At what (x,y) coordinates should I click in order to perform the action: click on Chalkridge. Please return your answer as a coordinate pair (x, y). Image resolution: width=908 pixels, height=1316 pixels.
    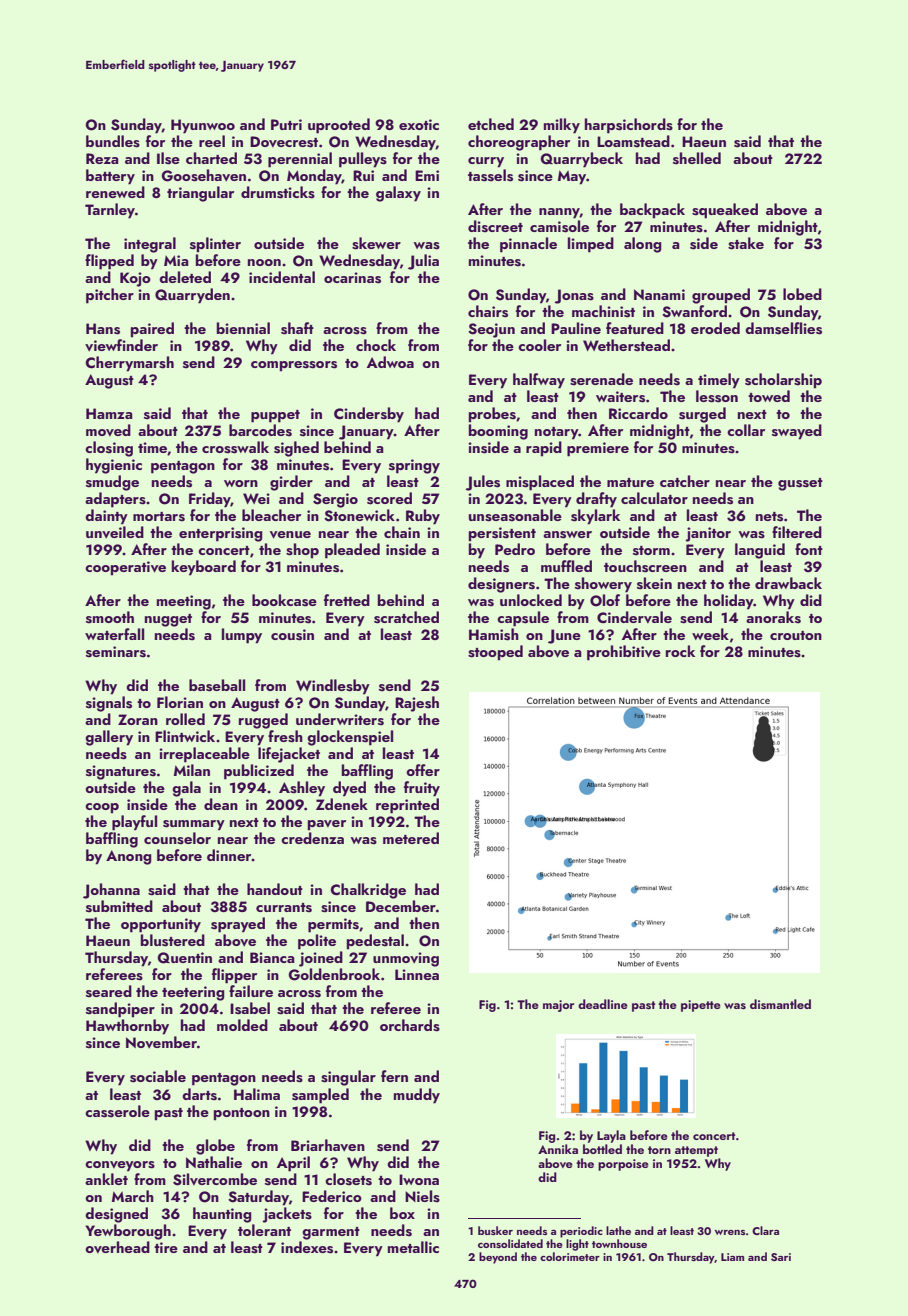
    Looking at the image, I should click on (368, 891).
